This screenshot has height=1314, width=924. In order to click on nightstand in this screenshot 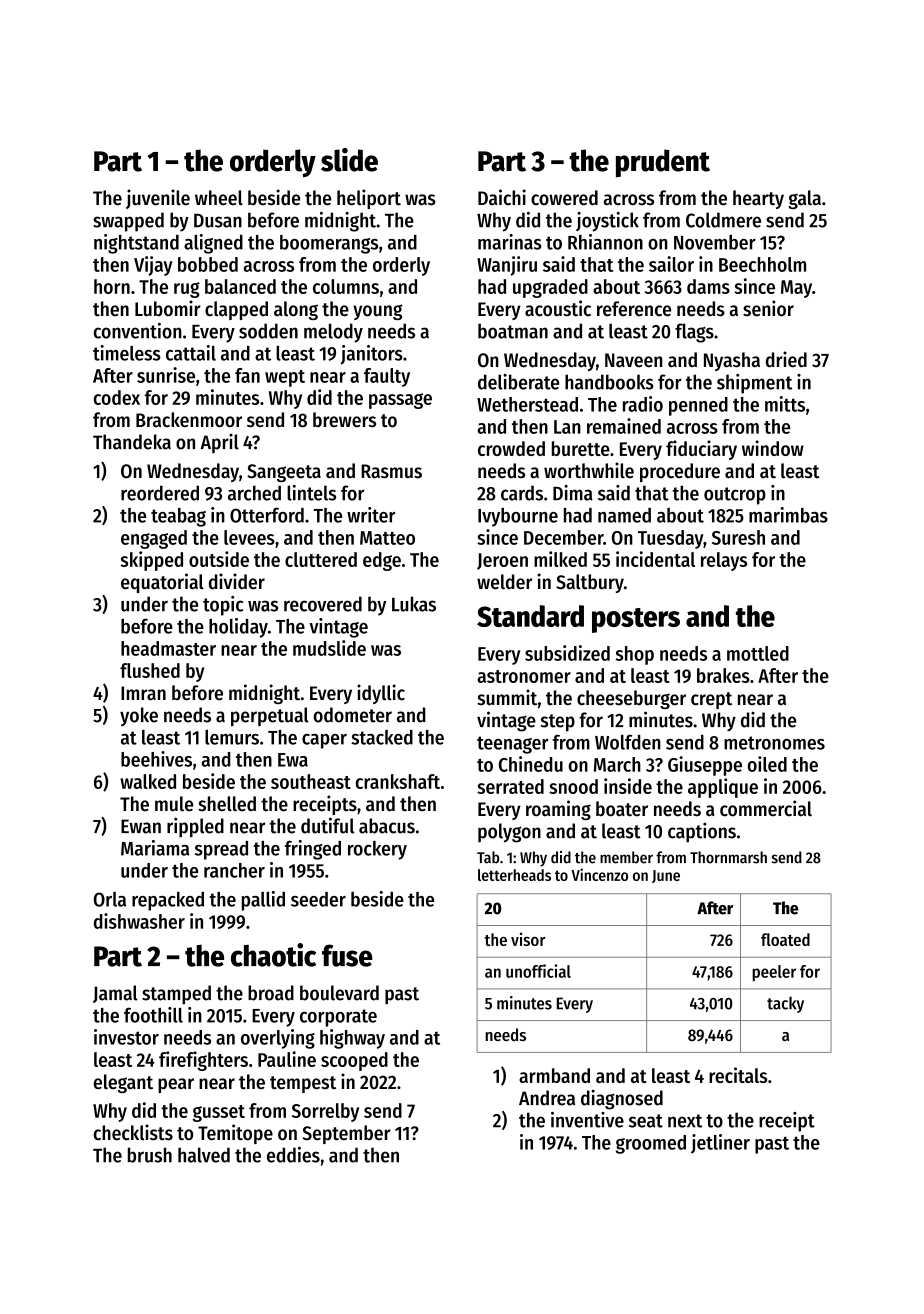, I will do `click(136, 244)`.
